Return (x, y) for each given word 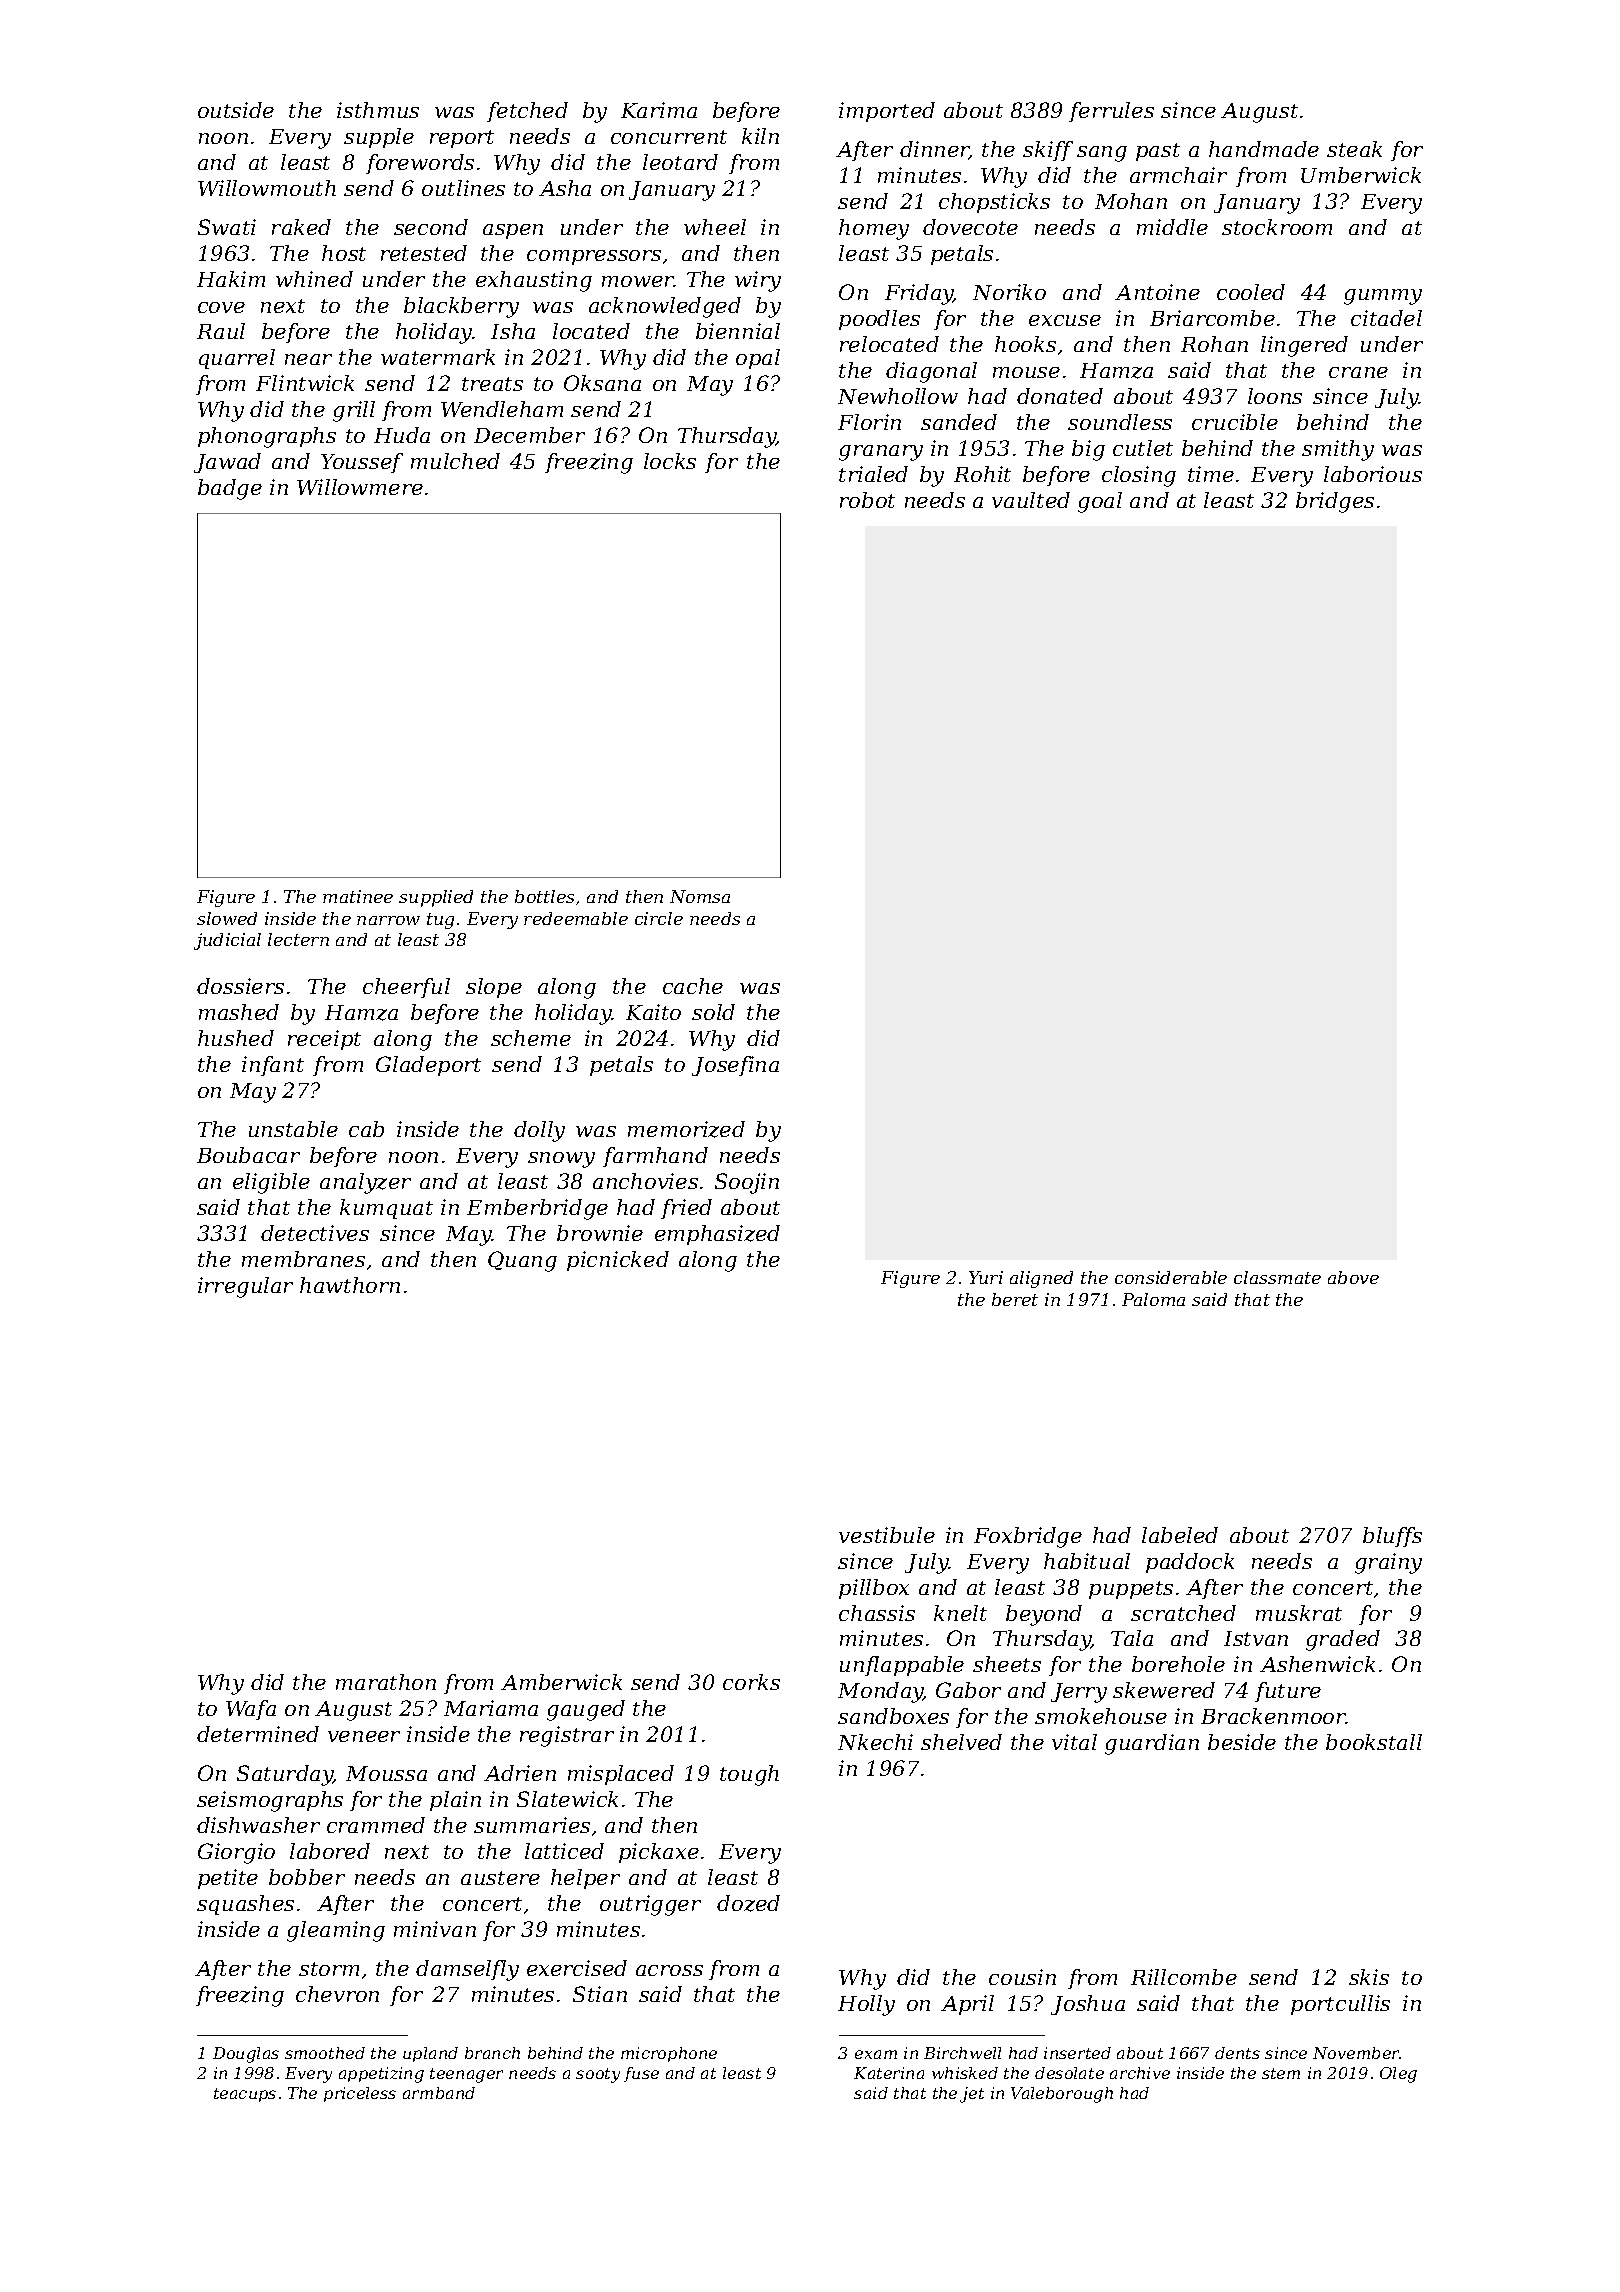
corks (751, 1682)
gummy (1383, 297)
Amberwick (561, 1682)
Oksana (602, 383)
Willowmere (360, 487)
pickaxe (659, 1853)
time (1211, 474)
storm (329, 1969)
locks (670, 461)
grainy (1388, 1563)
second (431, 227)
